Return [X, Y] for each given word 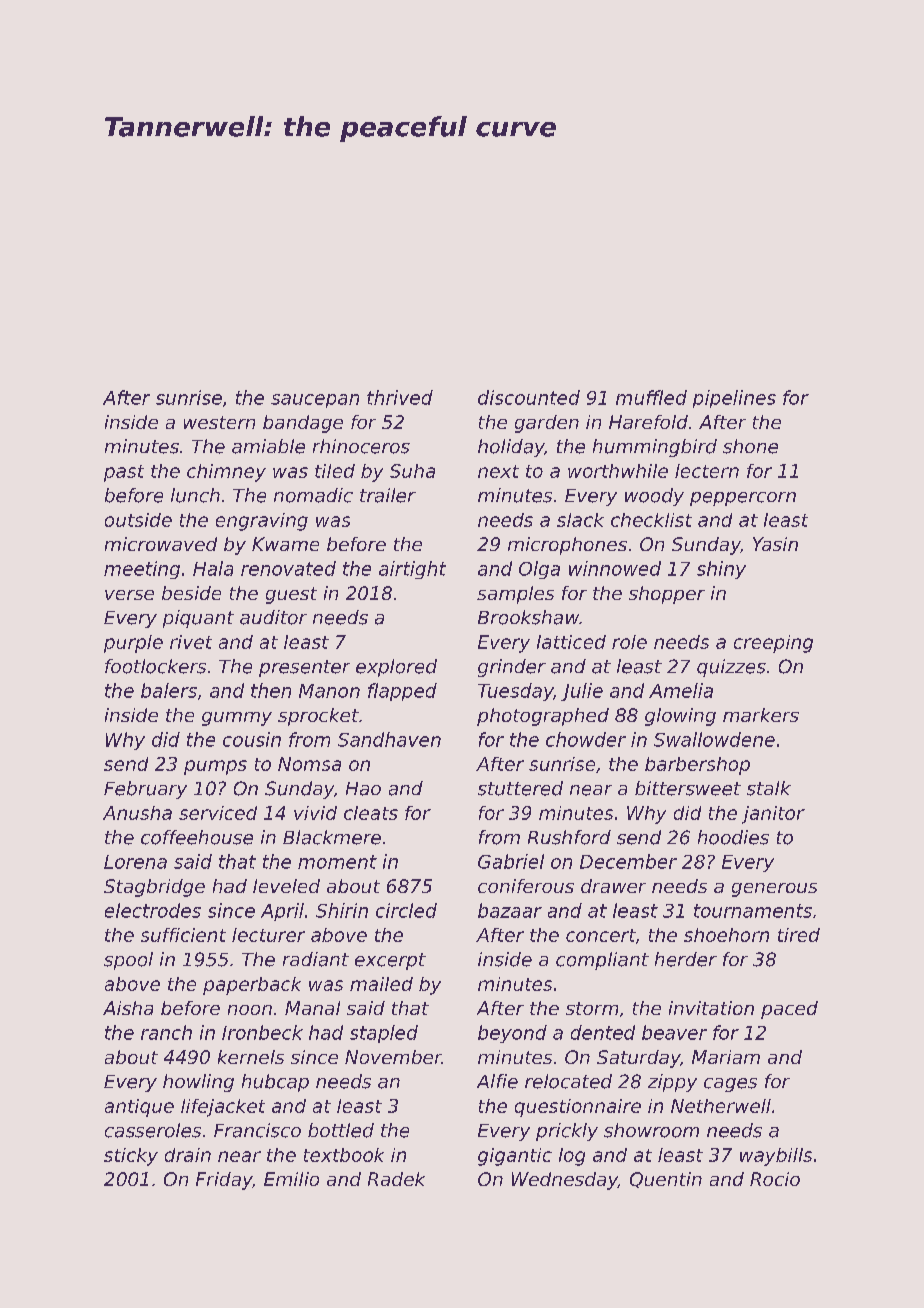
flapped [402, 692]
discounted [529, 397]
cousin [252, 739]
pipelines [734, 399]
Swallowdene [714, 739]
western [219, 422]
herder [686, 959]
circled [406, 910]
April [282, 912]
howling [198, 1083]
